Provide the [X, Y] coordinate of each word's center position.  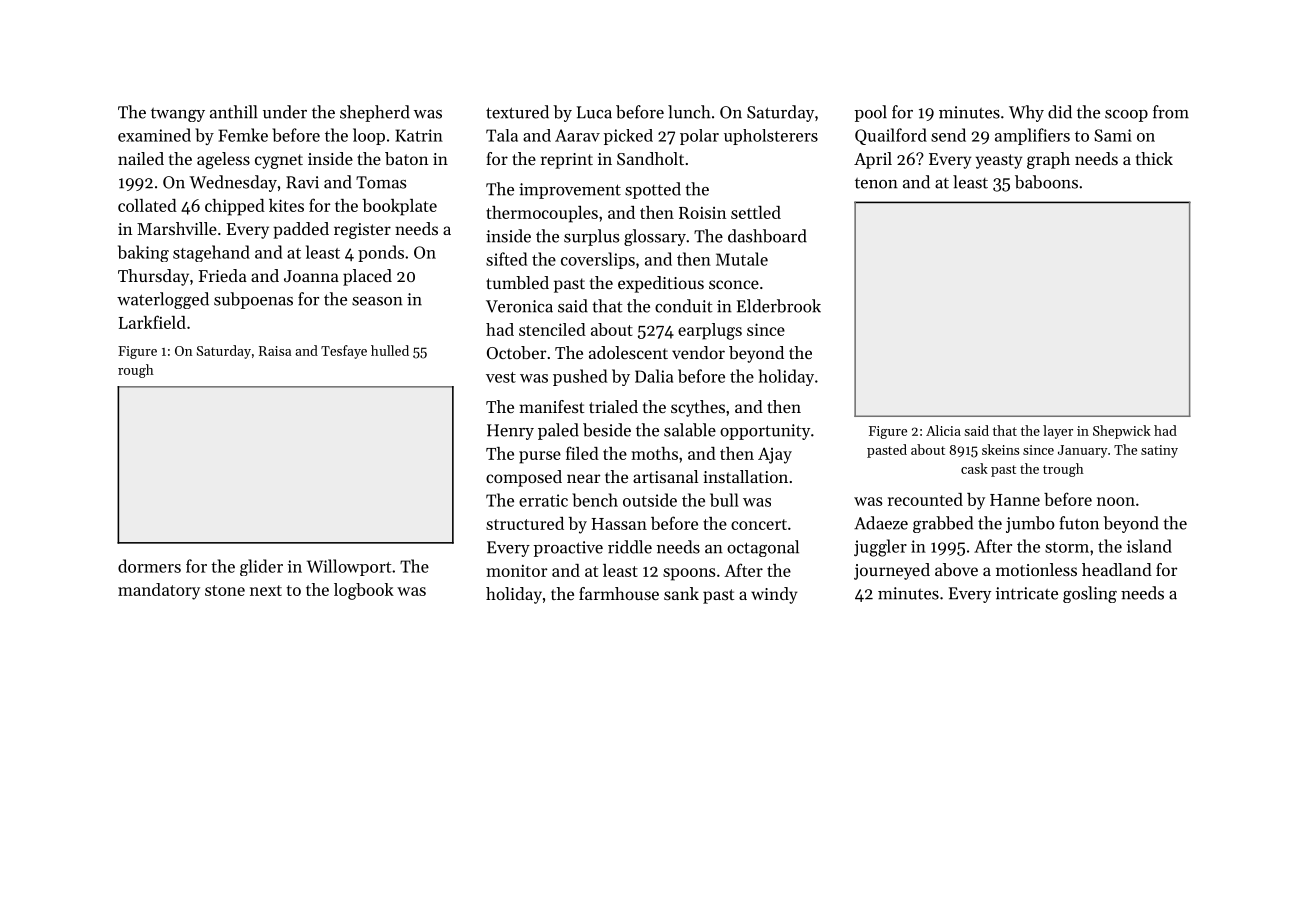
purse [540, 457]
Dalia [654, 376]
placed [367, 277]
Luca [594, 112]
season [377, 301]
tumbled [517, 282]
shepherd [375, 113]
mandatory [159, 591]
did [1060, 112]
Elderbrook [779, 306]
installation [745, 476]
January [1083, 451]
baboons [1046, 182]
